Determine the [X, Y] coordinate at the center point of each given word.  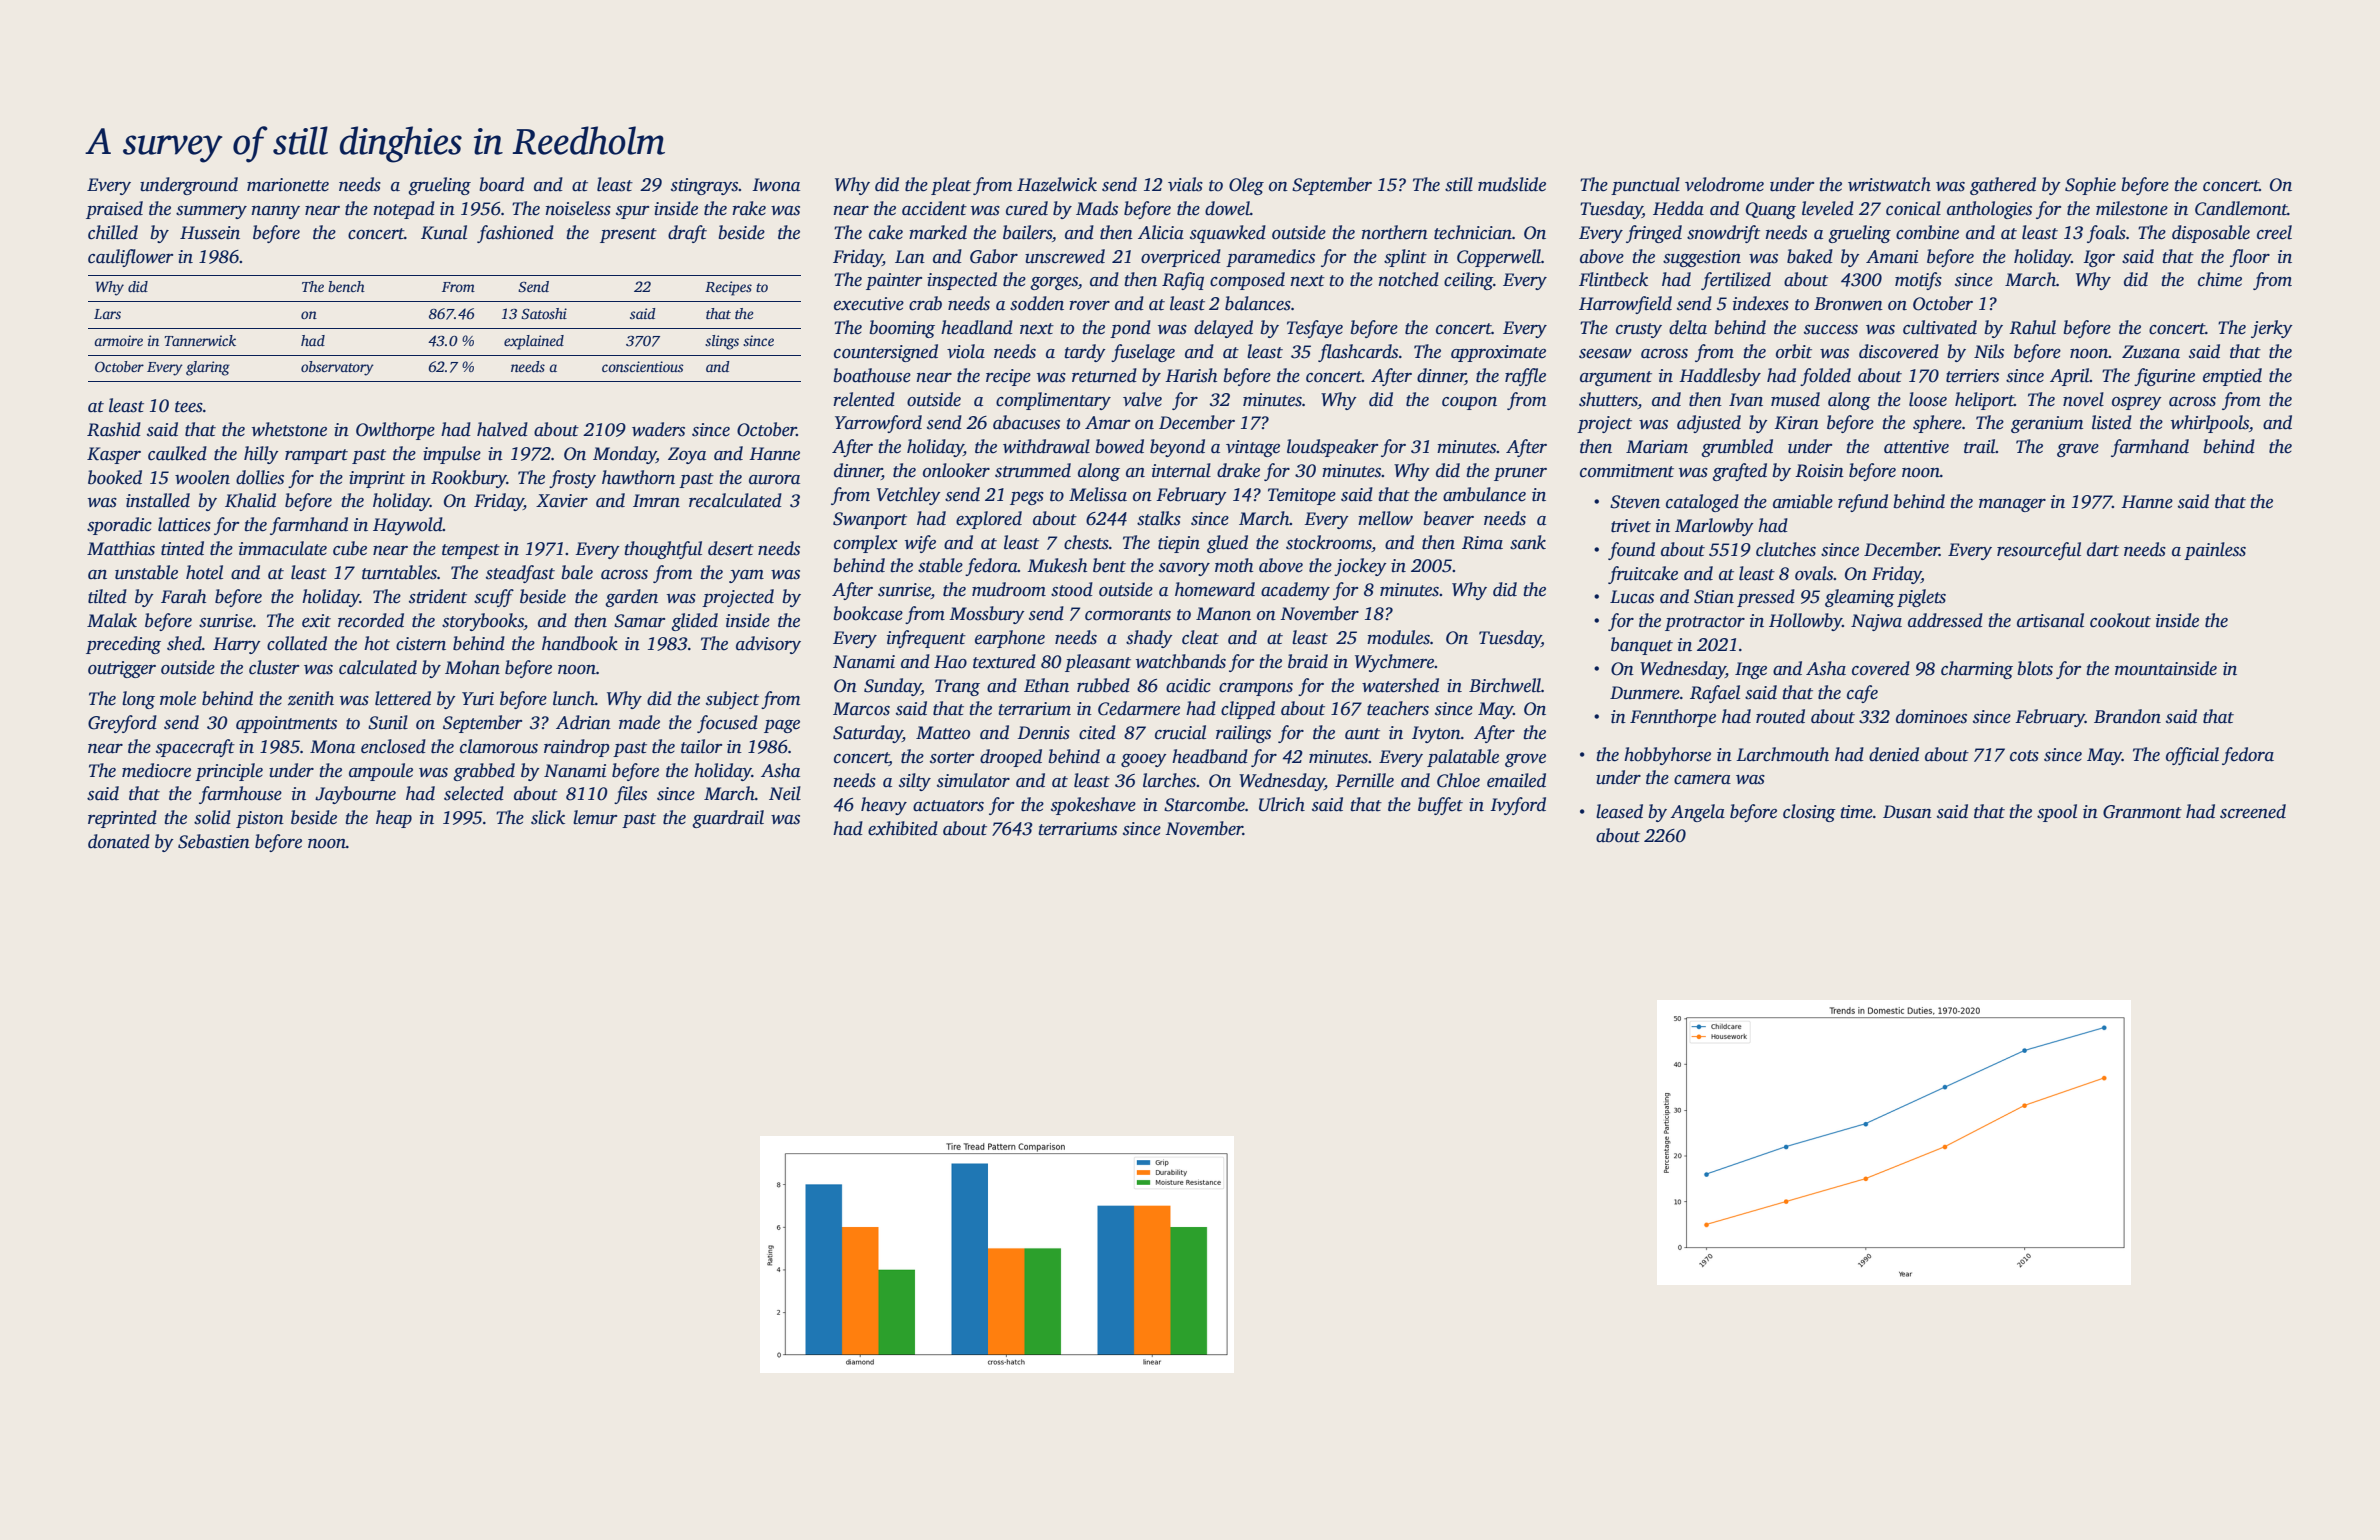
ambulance [1484, 494]
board [501, 184]
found [1631, 551]
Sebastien [214, 841]
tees [189, 407]
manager [2012, 505]
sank [1528, 542]
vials [1185, 184]
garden [631, 598]
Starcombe [1204, 804]
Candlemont [2241, 208]
